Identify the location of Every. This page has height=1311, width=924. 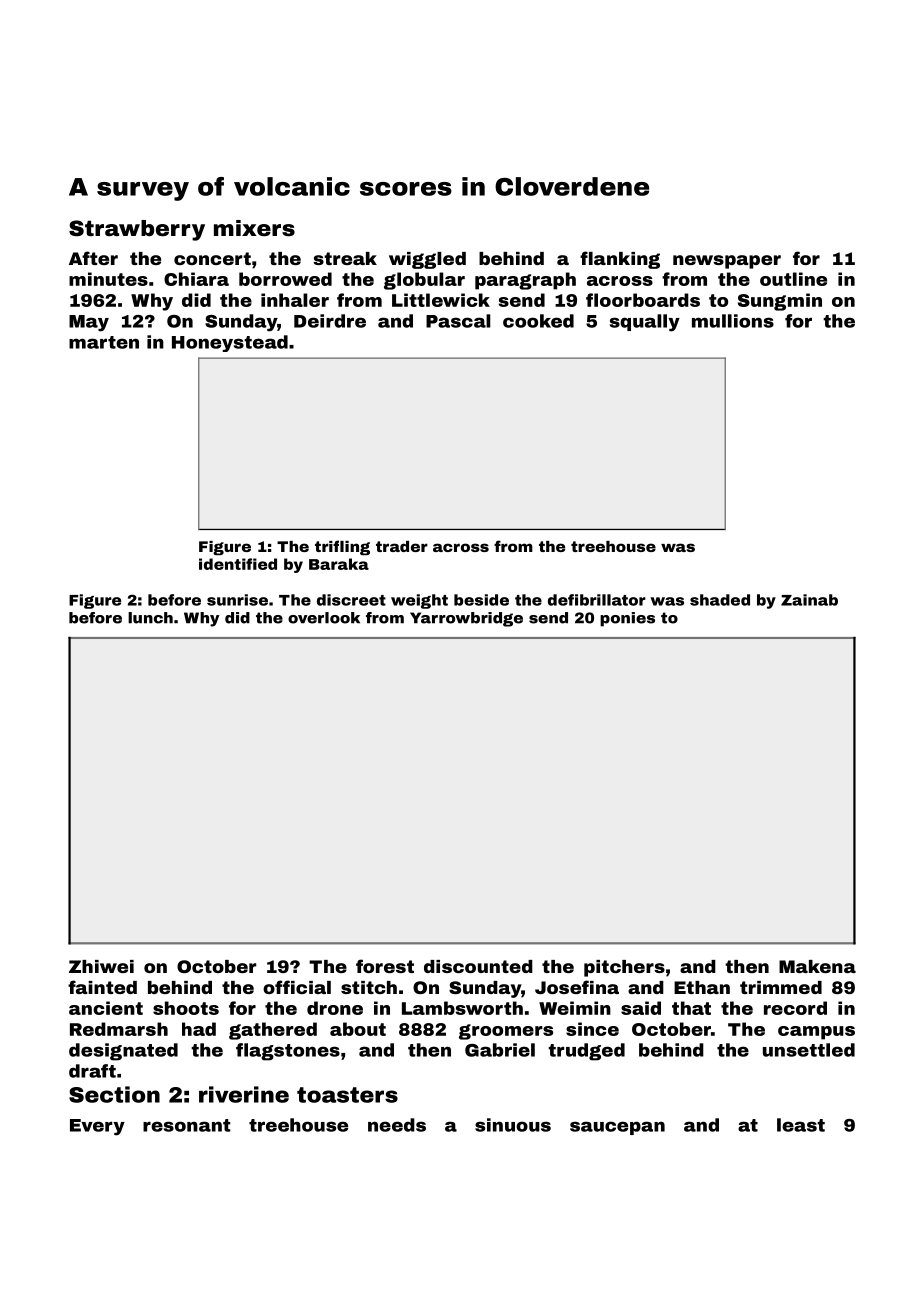
(97, 1127).
